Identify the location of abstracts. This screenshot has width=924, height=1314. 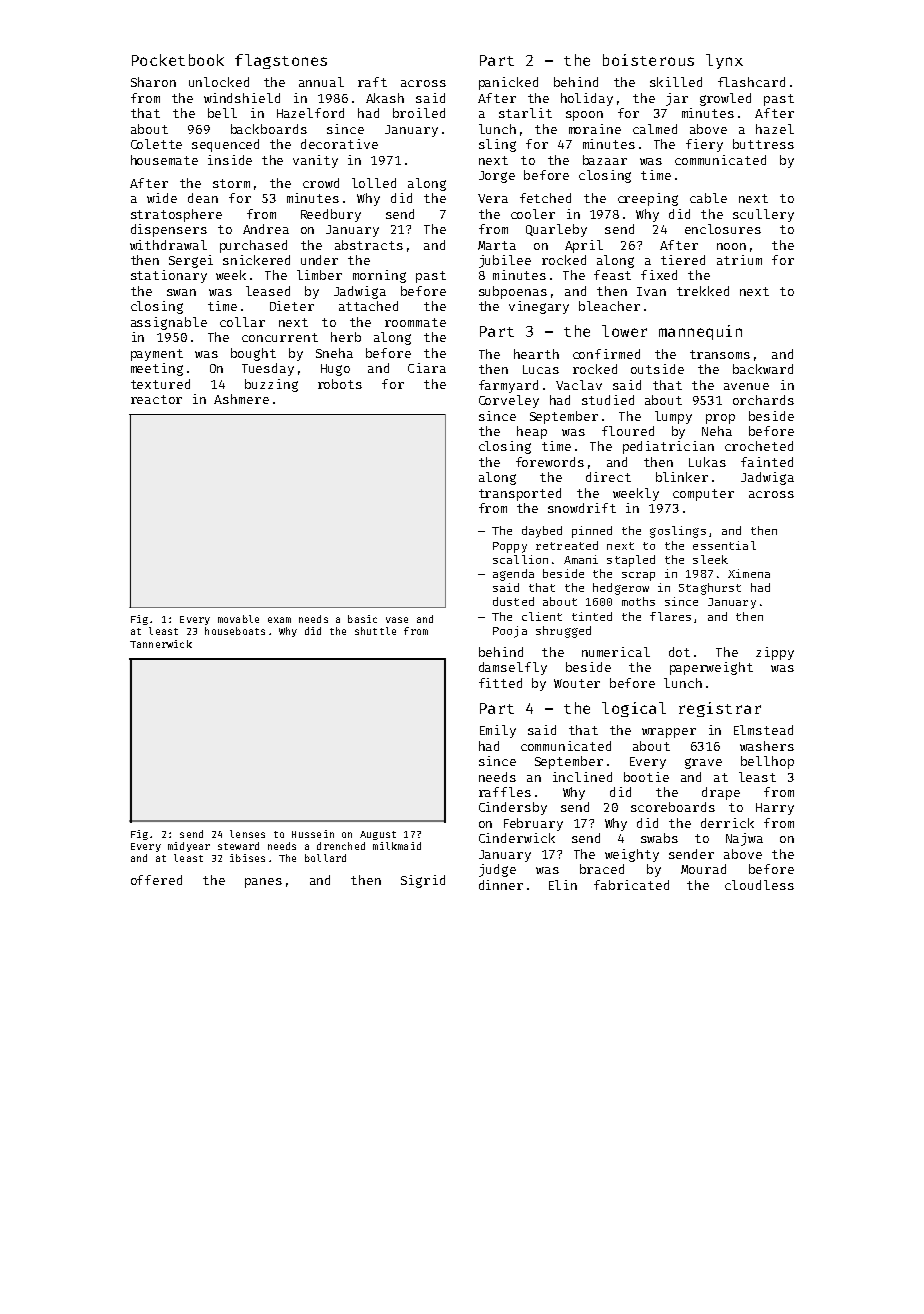
(369, 245).
